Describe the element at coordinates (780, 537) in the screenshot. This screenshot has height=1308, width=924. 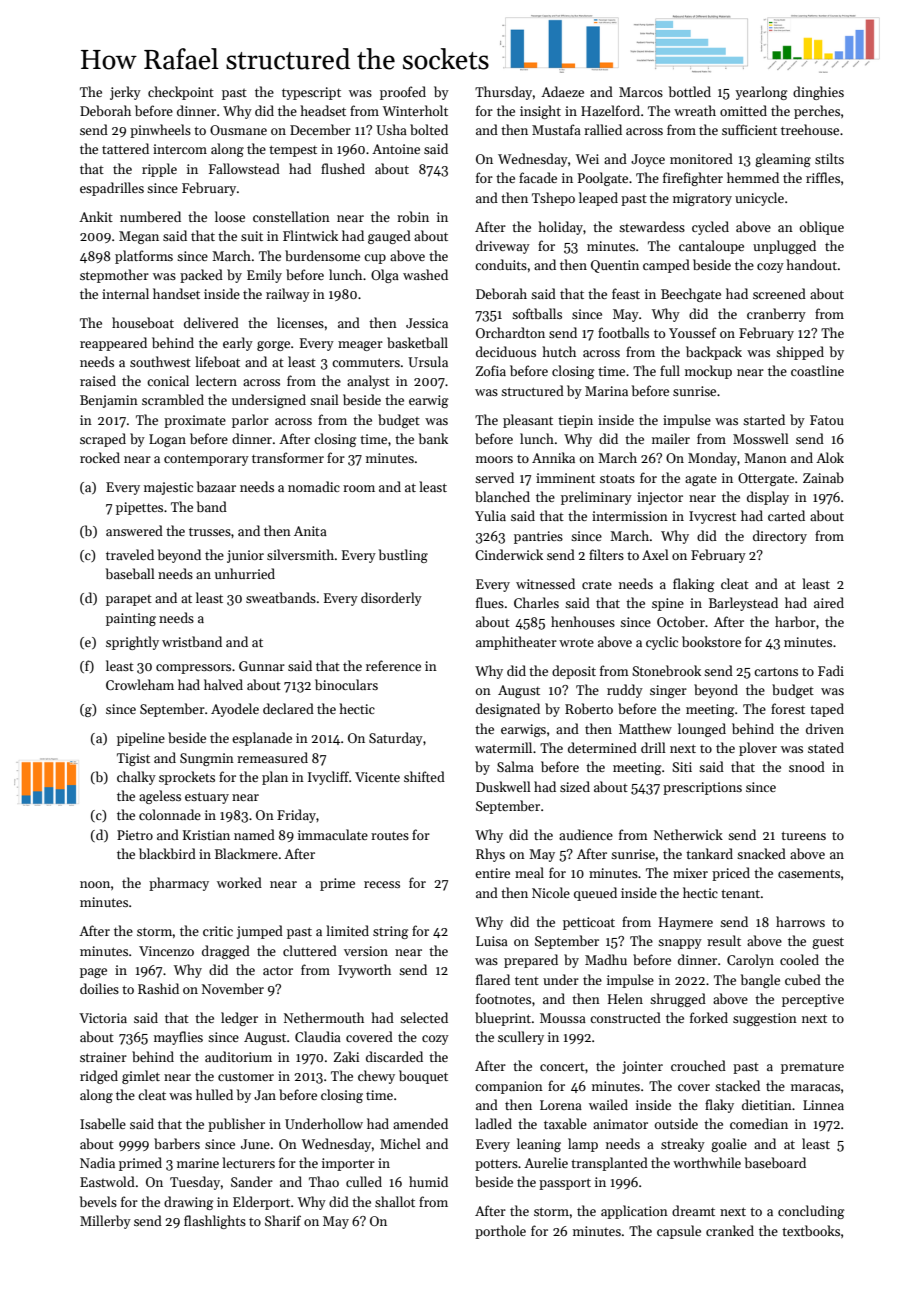
I see `directory` at that location.
